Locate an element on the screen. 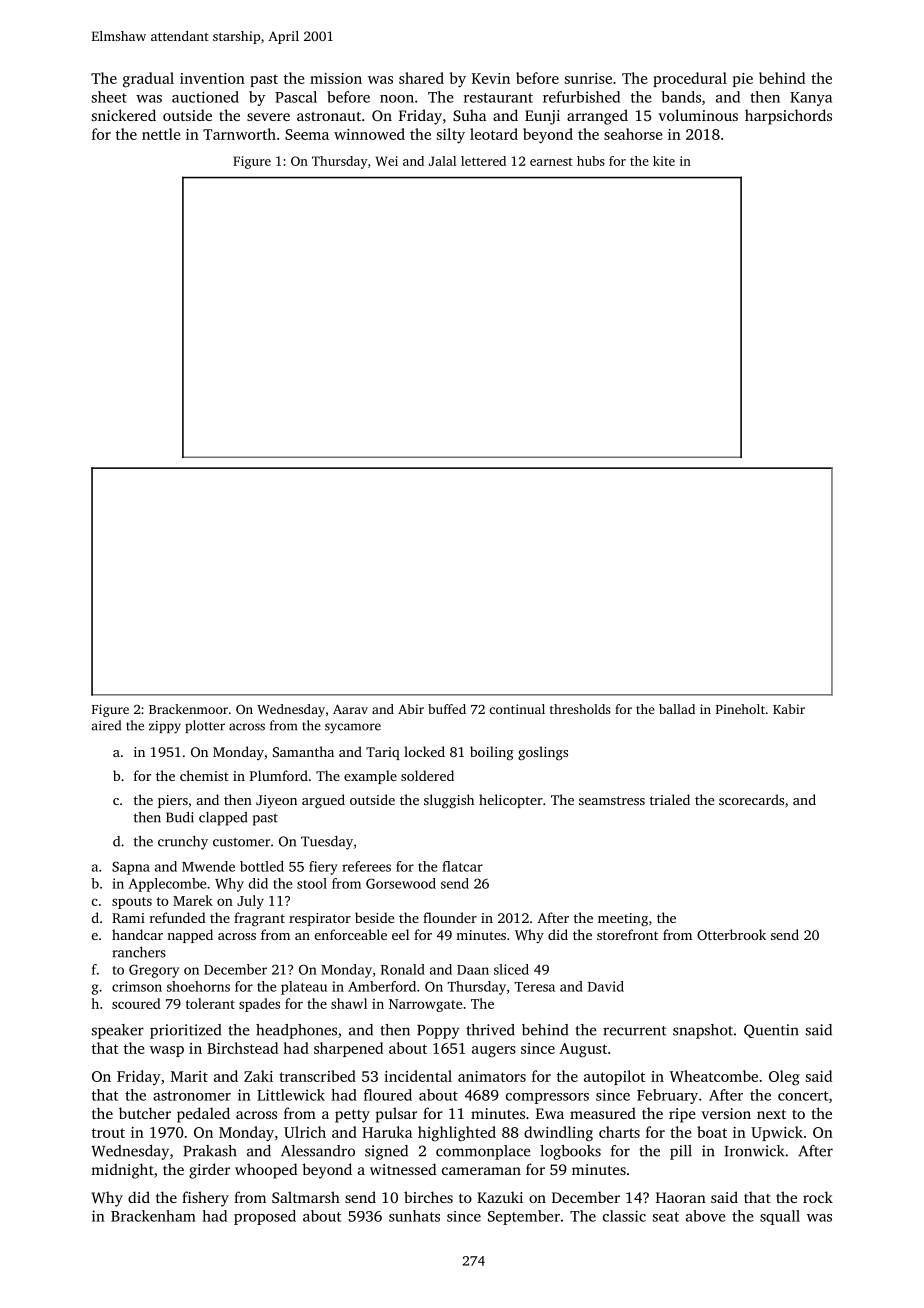 The width and height of the screenshot is (924, 1308). ballad is located at coordinates (677, 709).
